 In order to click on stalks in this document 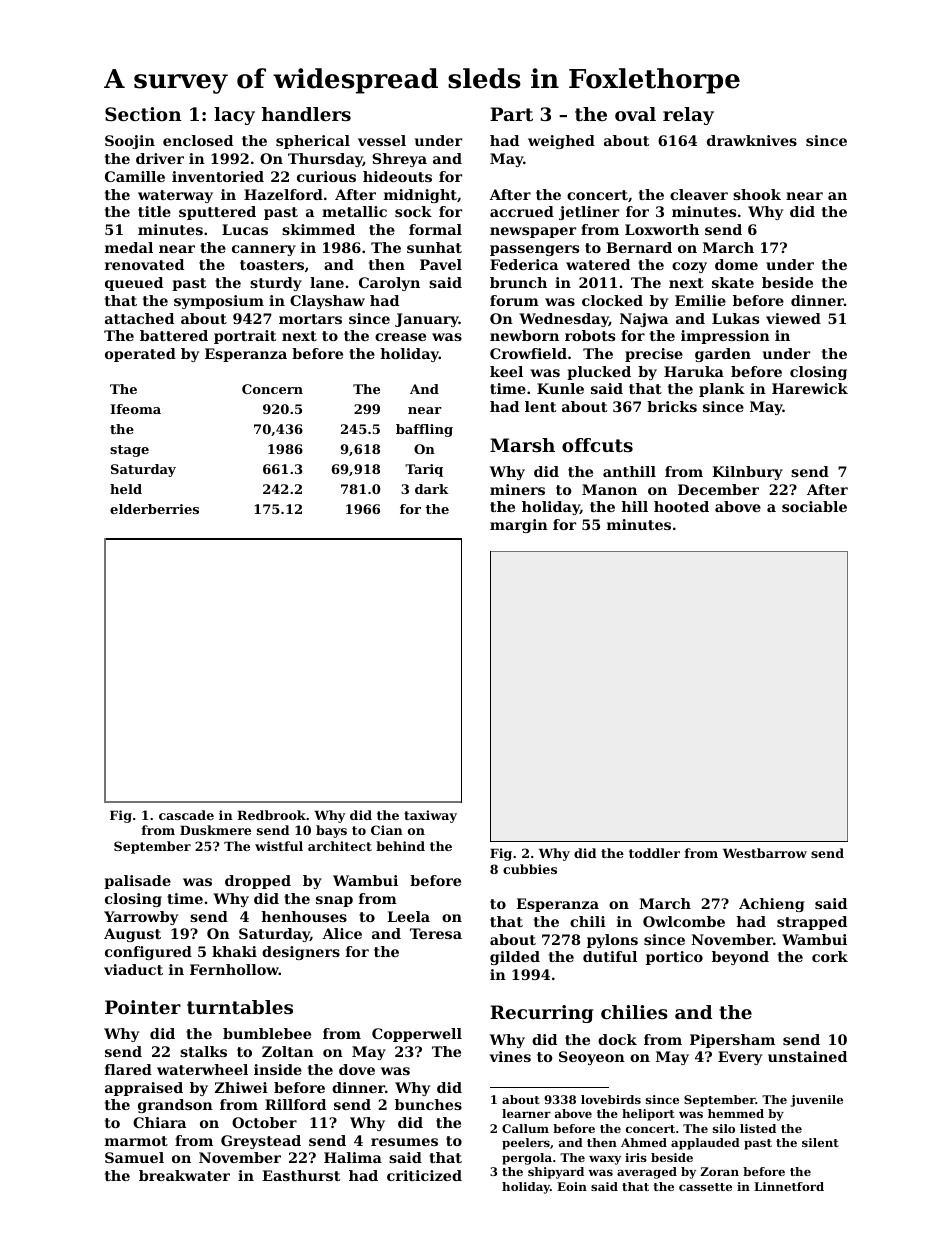, I will do `click(203, 1051)`.
